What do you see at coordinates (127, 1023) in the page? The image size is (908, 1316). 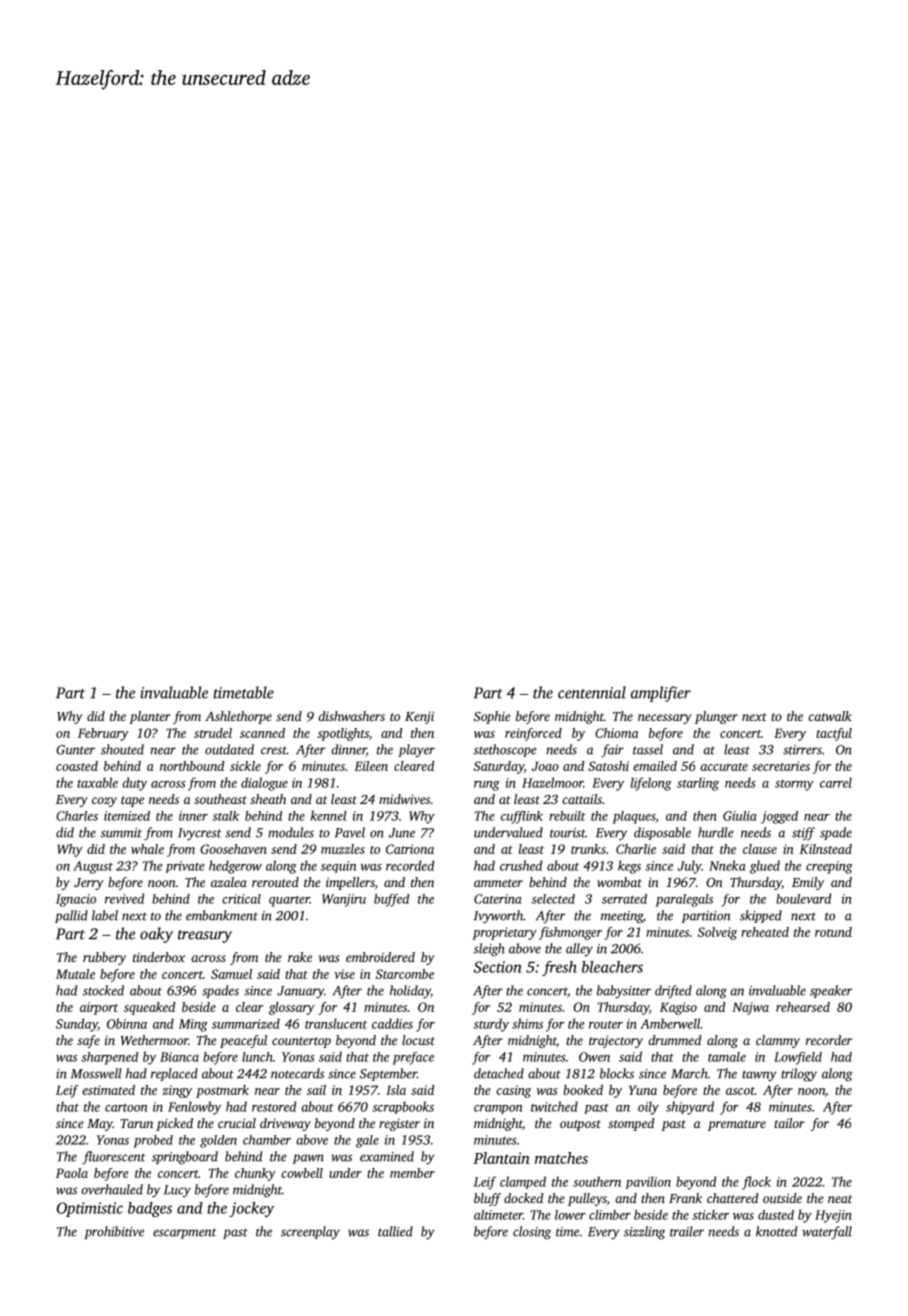 I see `Obinna` at bounding box center [127, 1023].
